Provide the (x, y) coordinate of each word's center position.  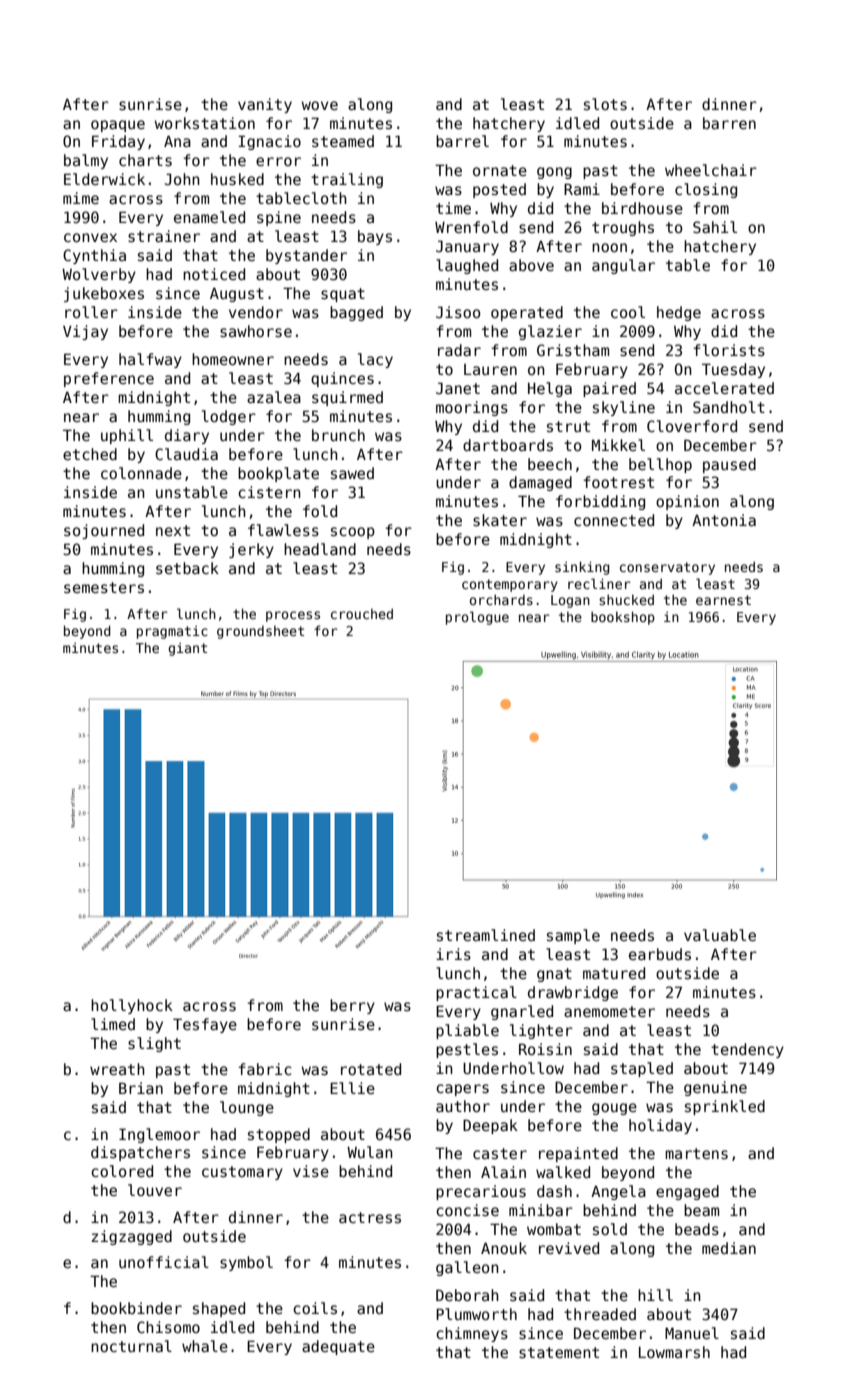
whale (205, 1346)
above (531, 265)
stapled (642, 1069)
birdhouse (642, 208)
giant (187, 649)
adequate (338, 1347)
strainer (164, 236)
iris (453, 954)
